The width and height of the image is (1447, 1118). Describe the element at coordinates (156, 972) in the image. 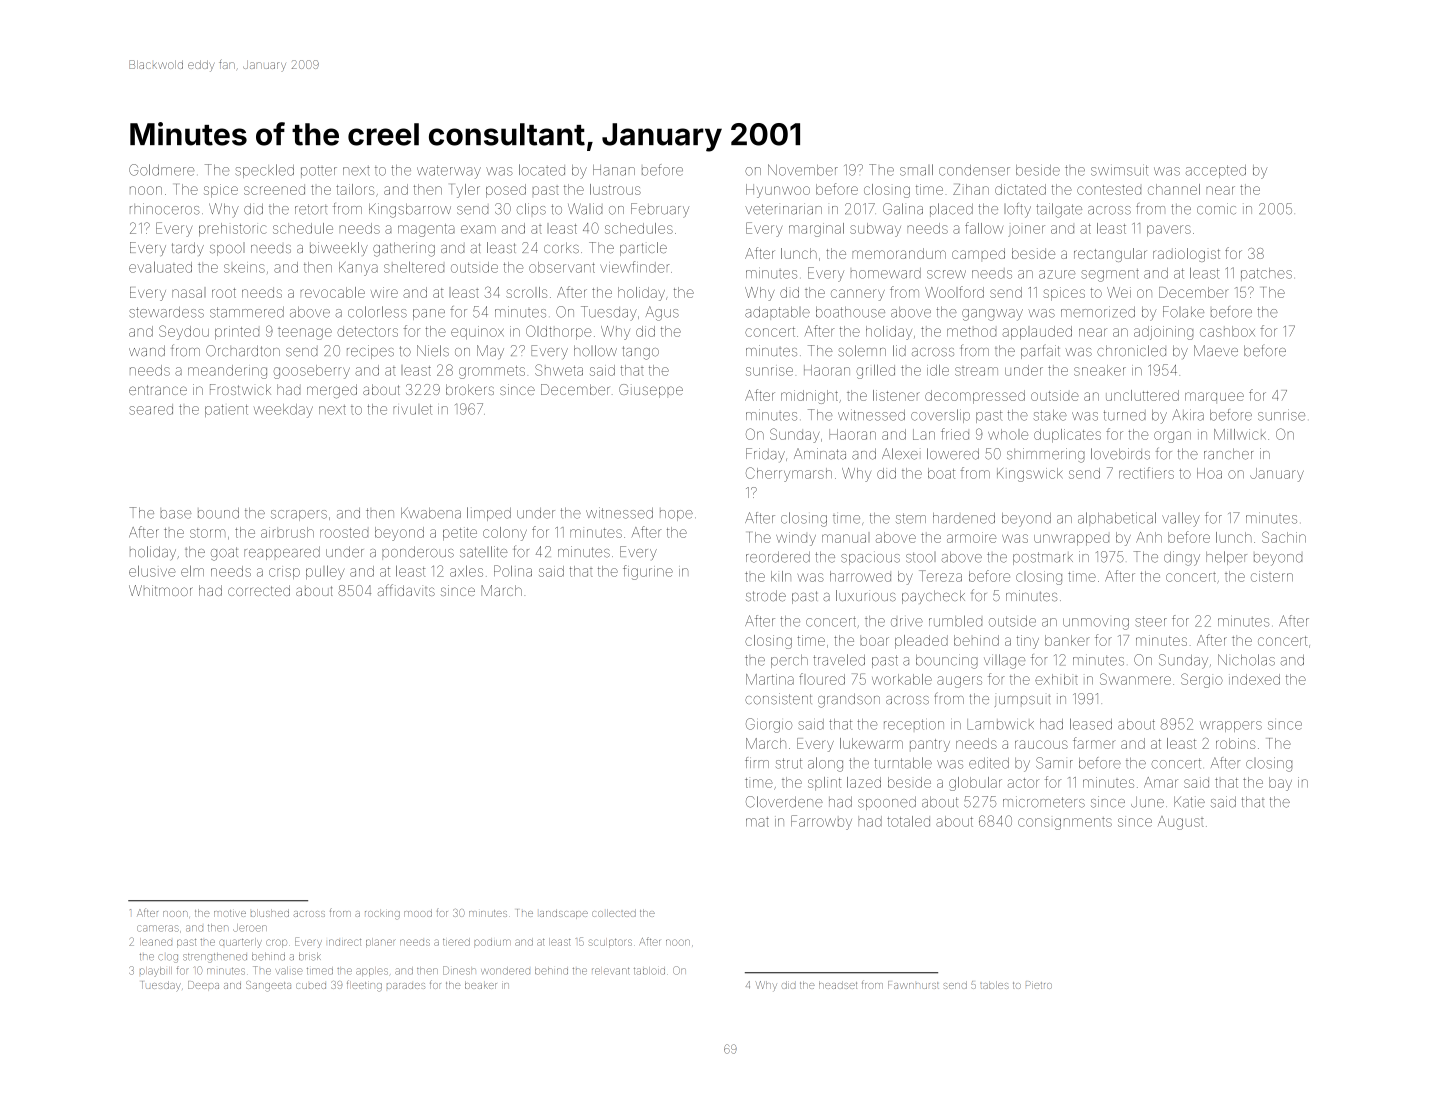

I see `playbill` at that location.
